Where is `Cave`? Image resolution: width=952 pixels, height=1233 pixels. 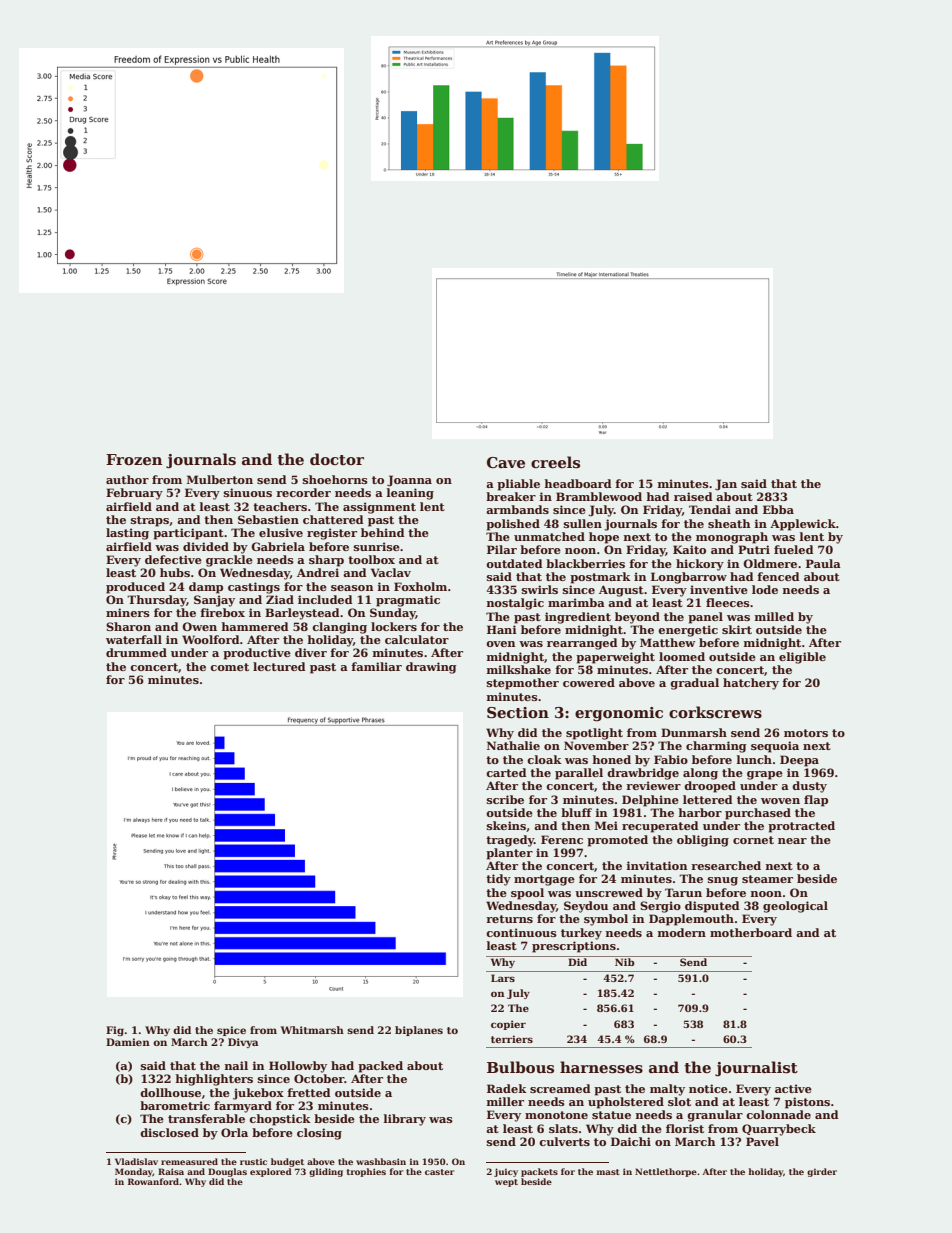 Cave is located at coordinates (506, 462).
